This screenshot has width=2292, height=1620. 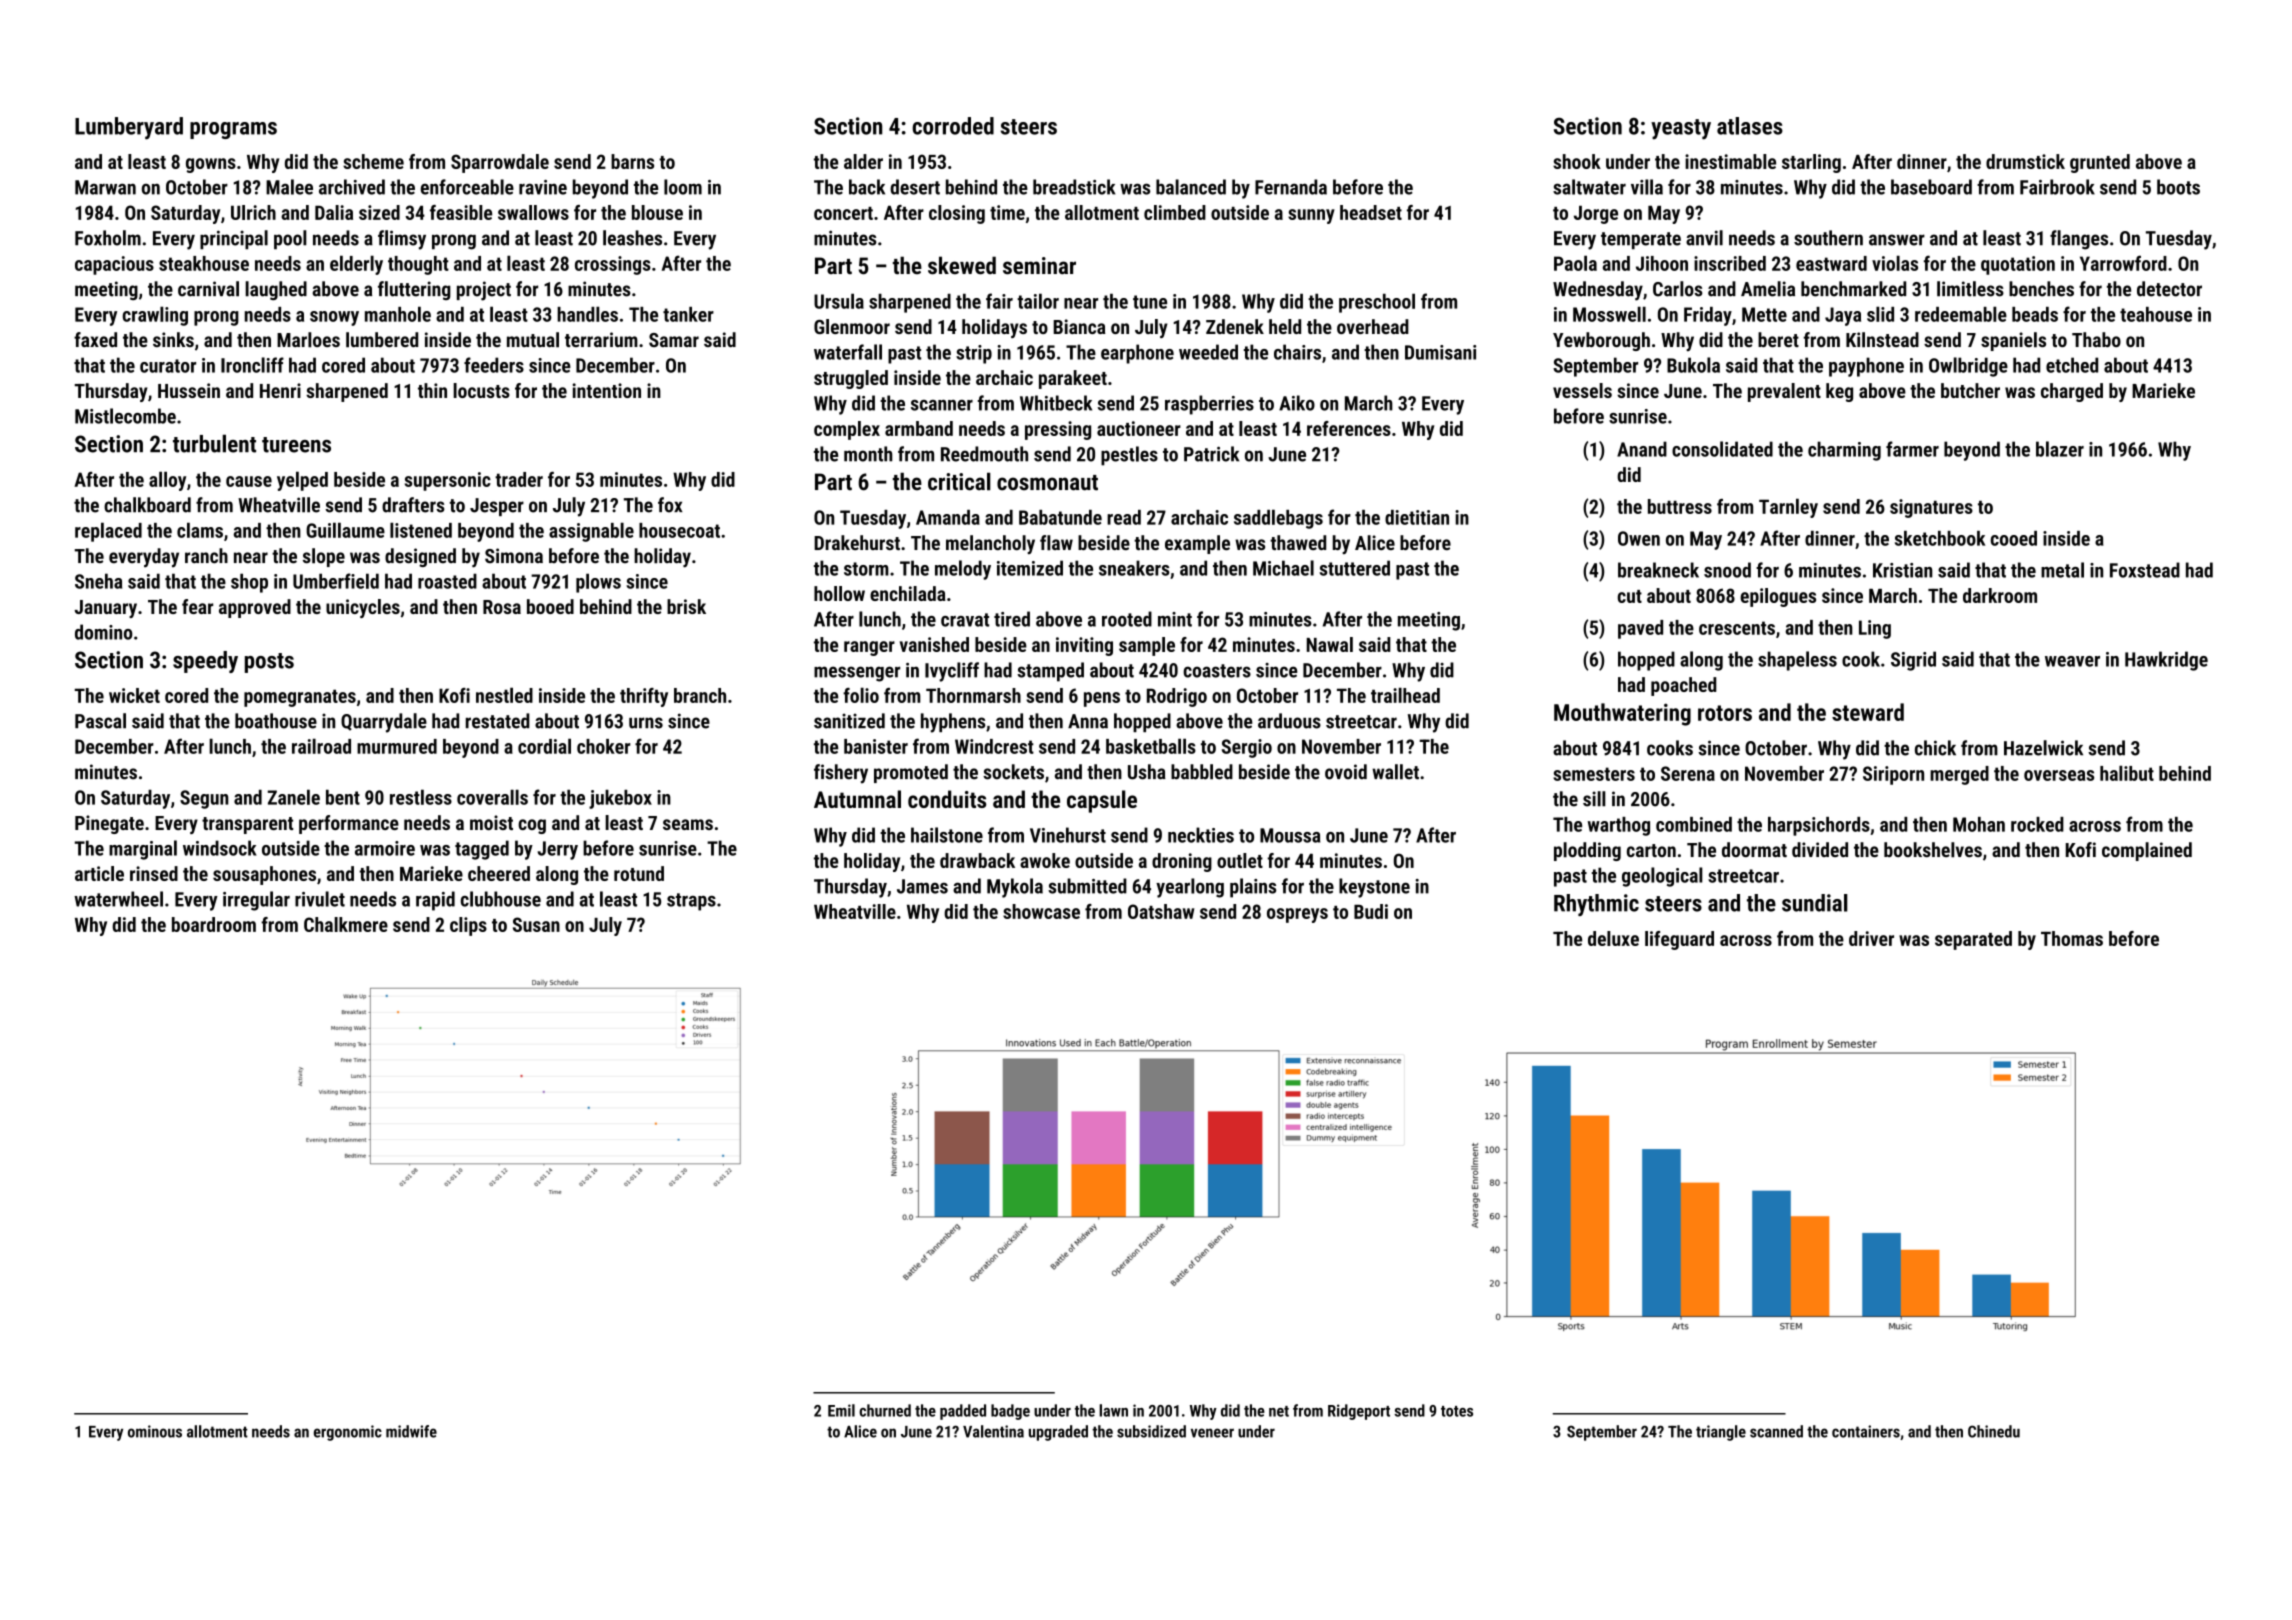 I want to click on pomegranates, so click(x=300, y=698).
